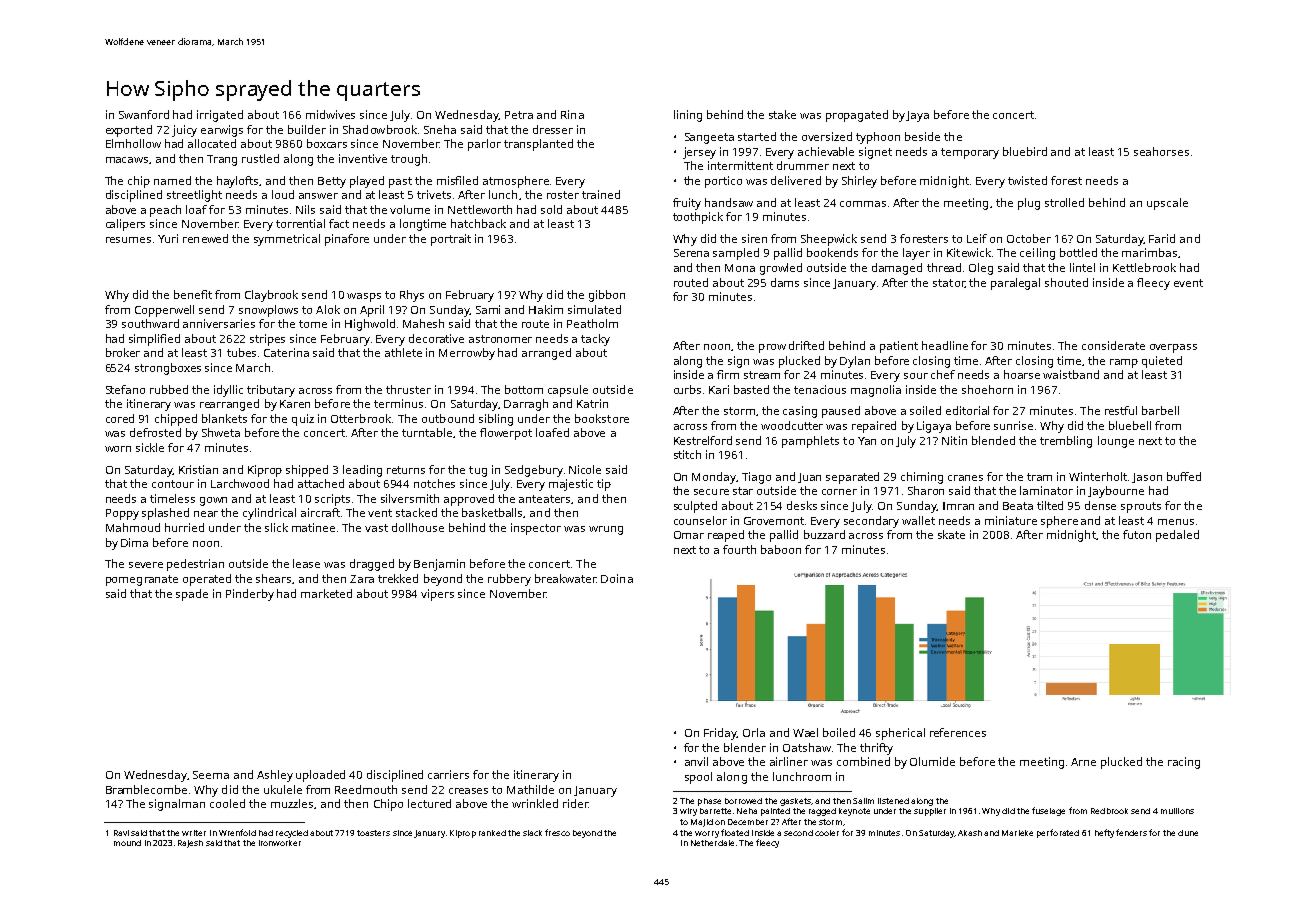 Image resolution: width=1308 pixels, height=924 pixels. Describe the element at coordinates (271, 296) in the screenshot. I see `Claybrook` at that location.
